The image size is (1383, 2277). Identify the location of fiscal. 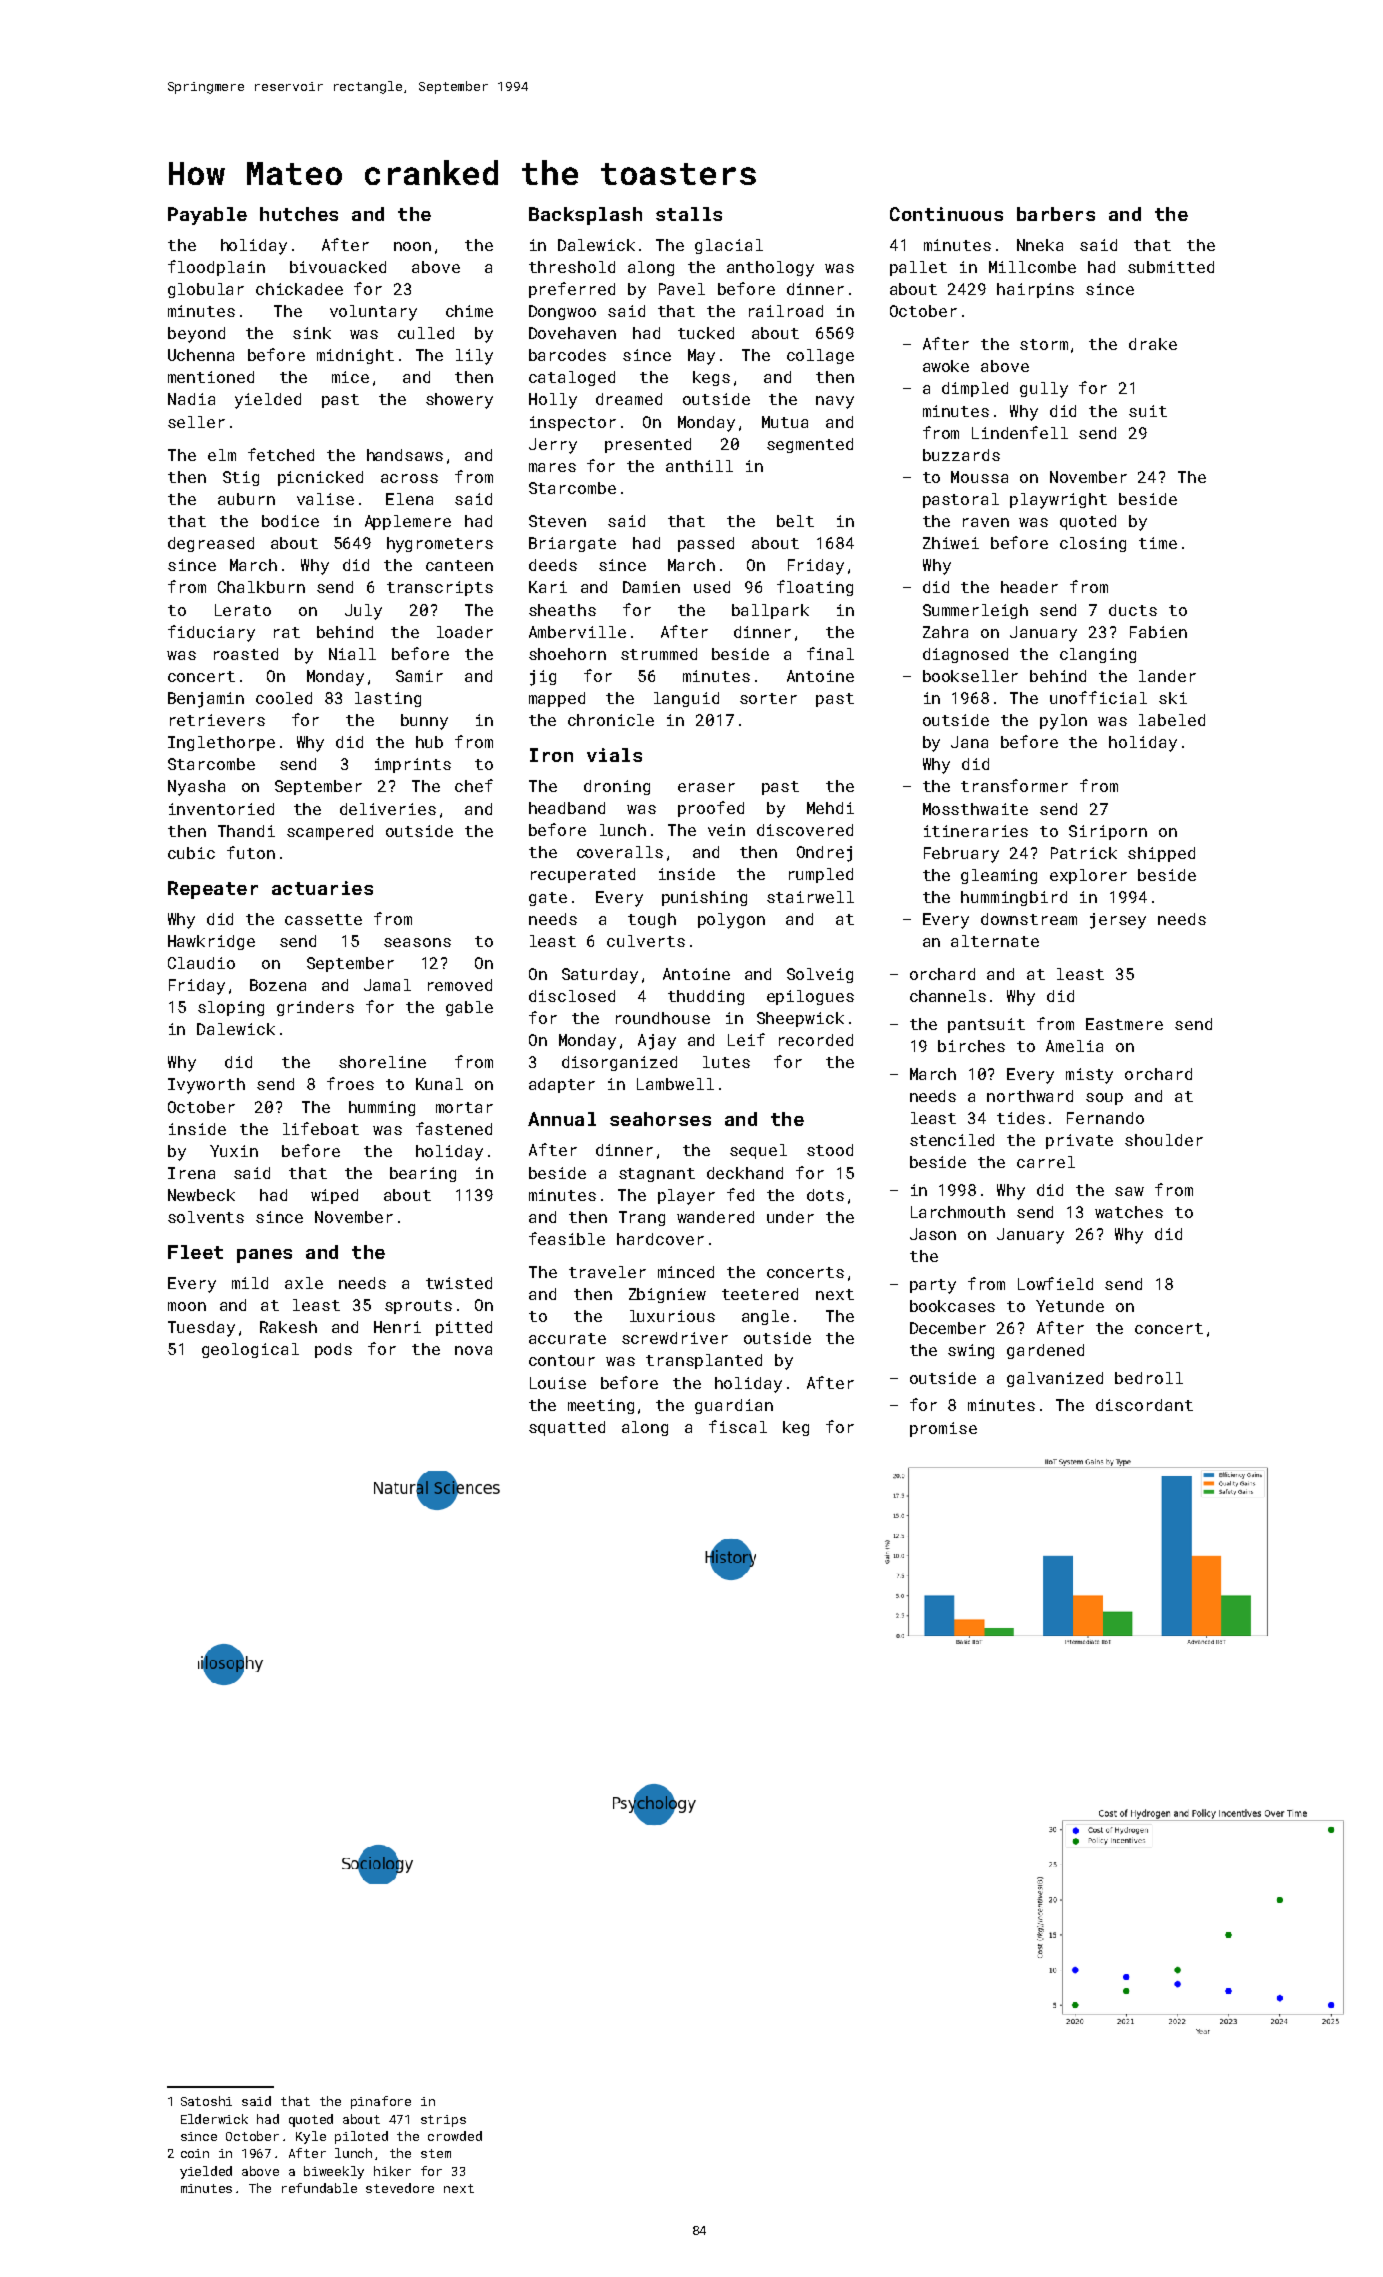
(738, 1426).
